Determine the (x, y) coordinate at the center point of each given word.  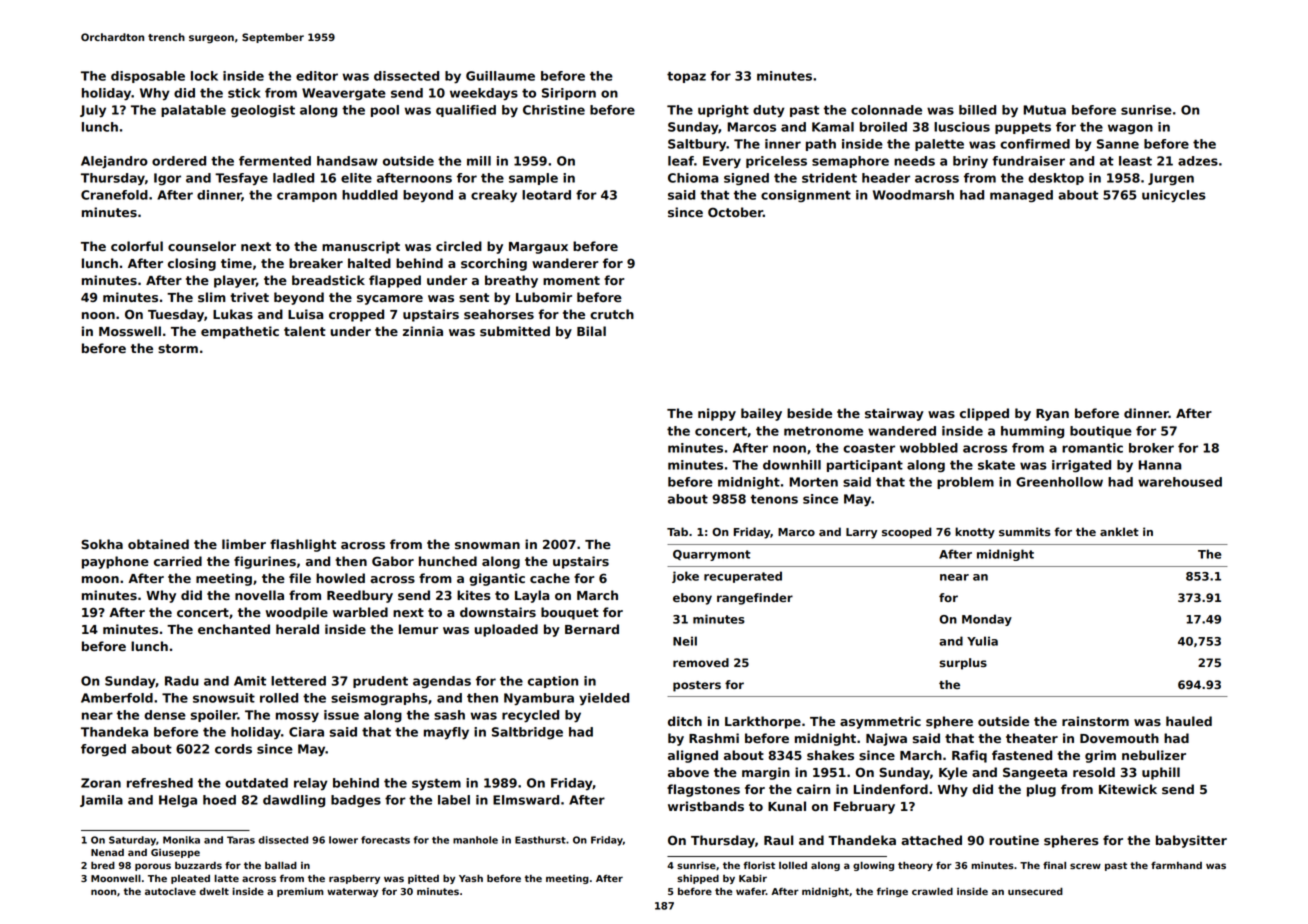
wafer (751, 891)
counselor (202, 246)
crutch (612, 314)
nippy (717, 414)
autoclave (170, 891)
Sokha (102, 544)
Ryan (1052, 415)
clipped (984, 414)
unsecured (1035, 891)
